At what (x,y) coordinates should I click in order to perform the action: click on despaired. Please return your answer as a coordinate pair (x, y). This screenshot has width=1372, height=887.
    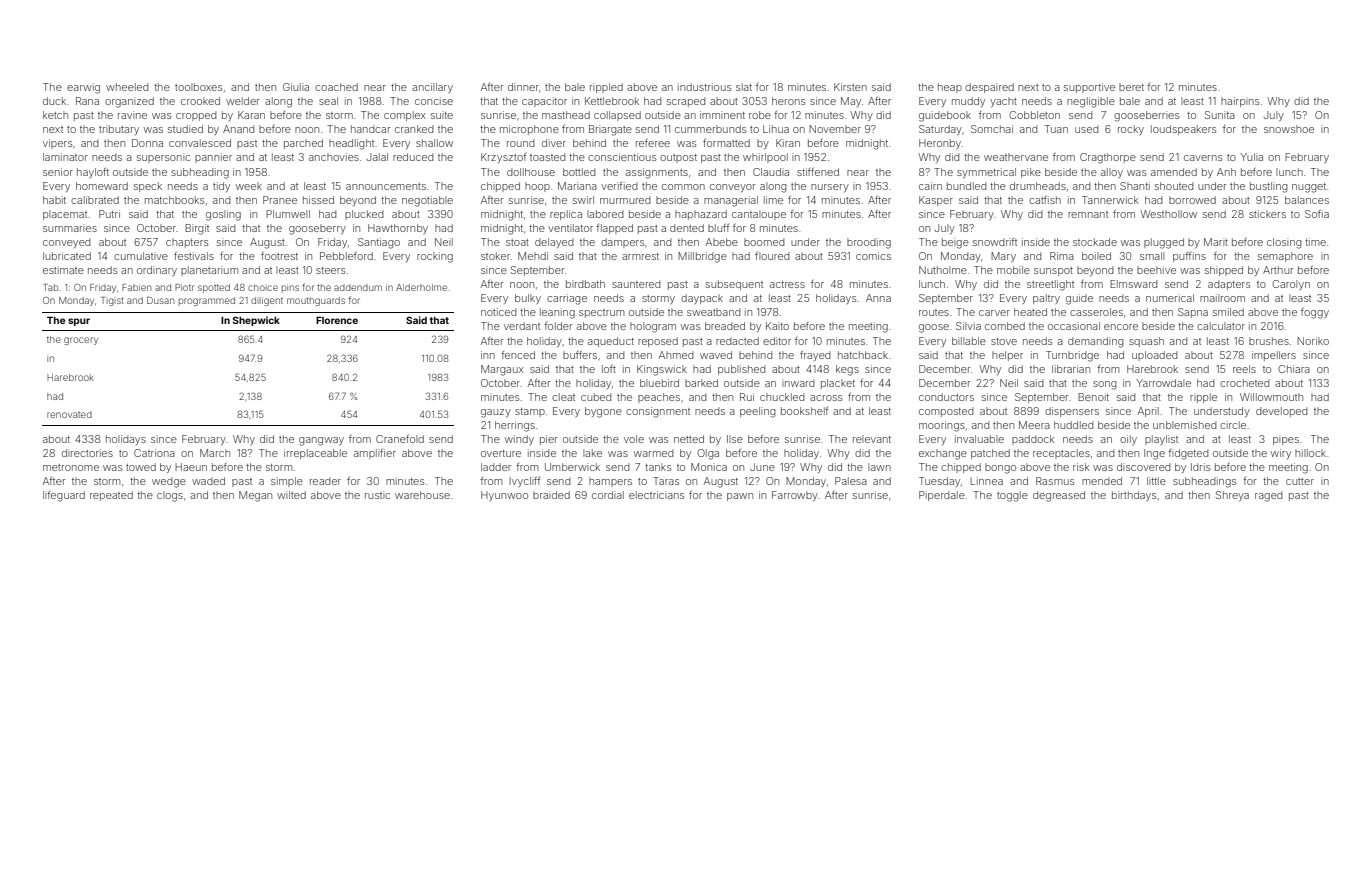
    Looking at the image, I should click on (989, 88).
